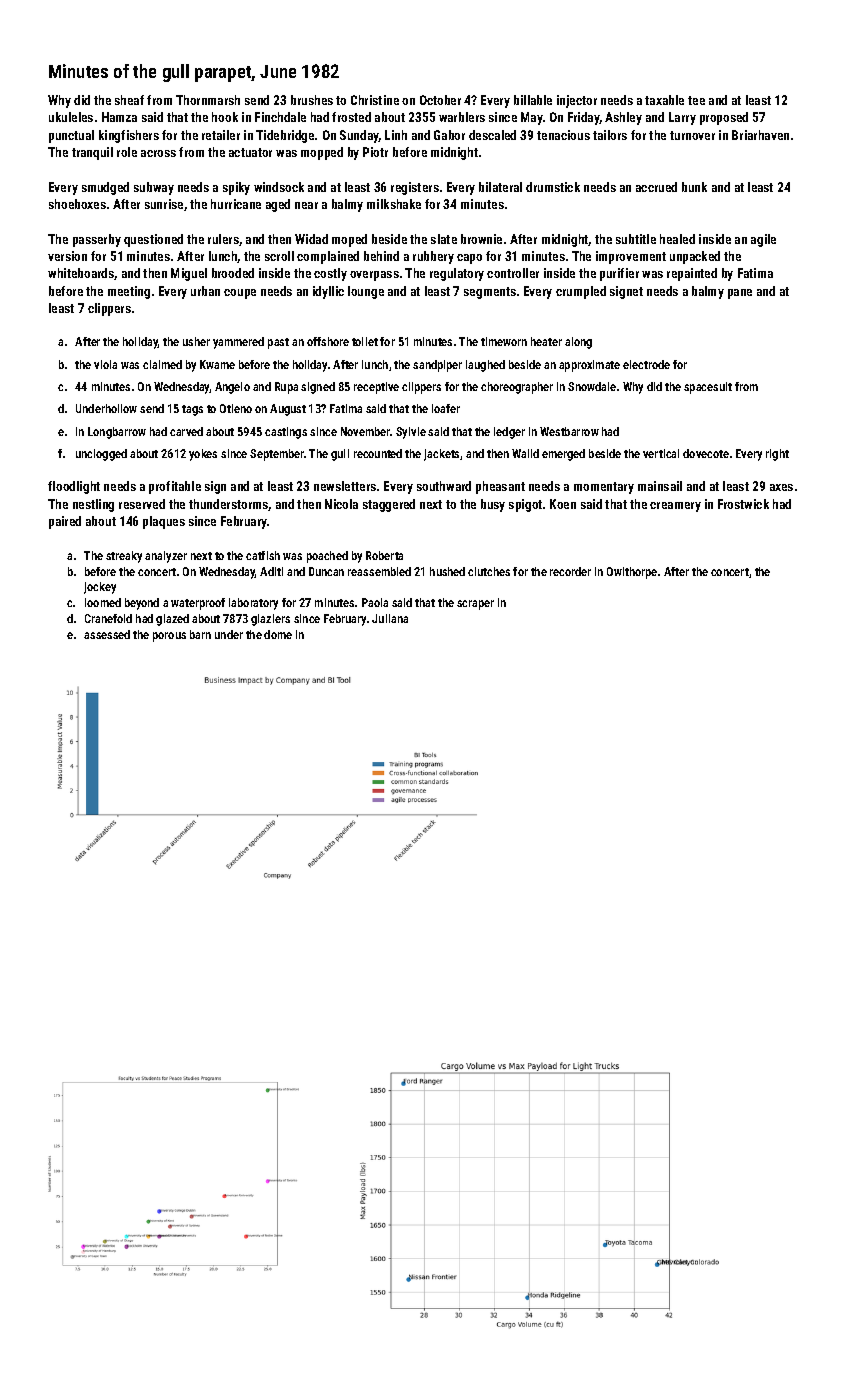 The image size is (849, 1400). I want to click on paired, so click(65, 522).
